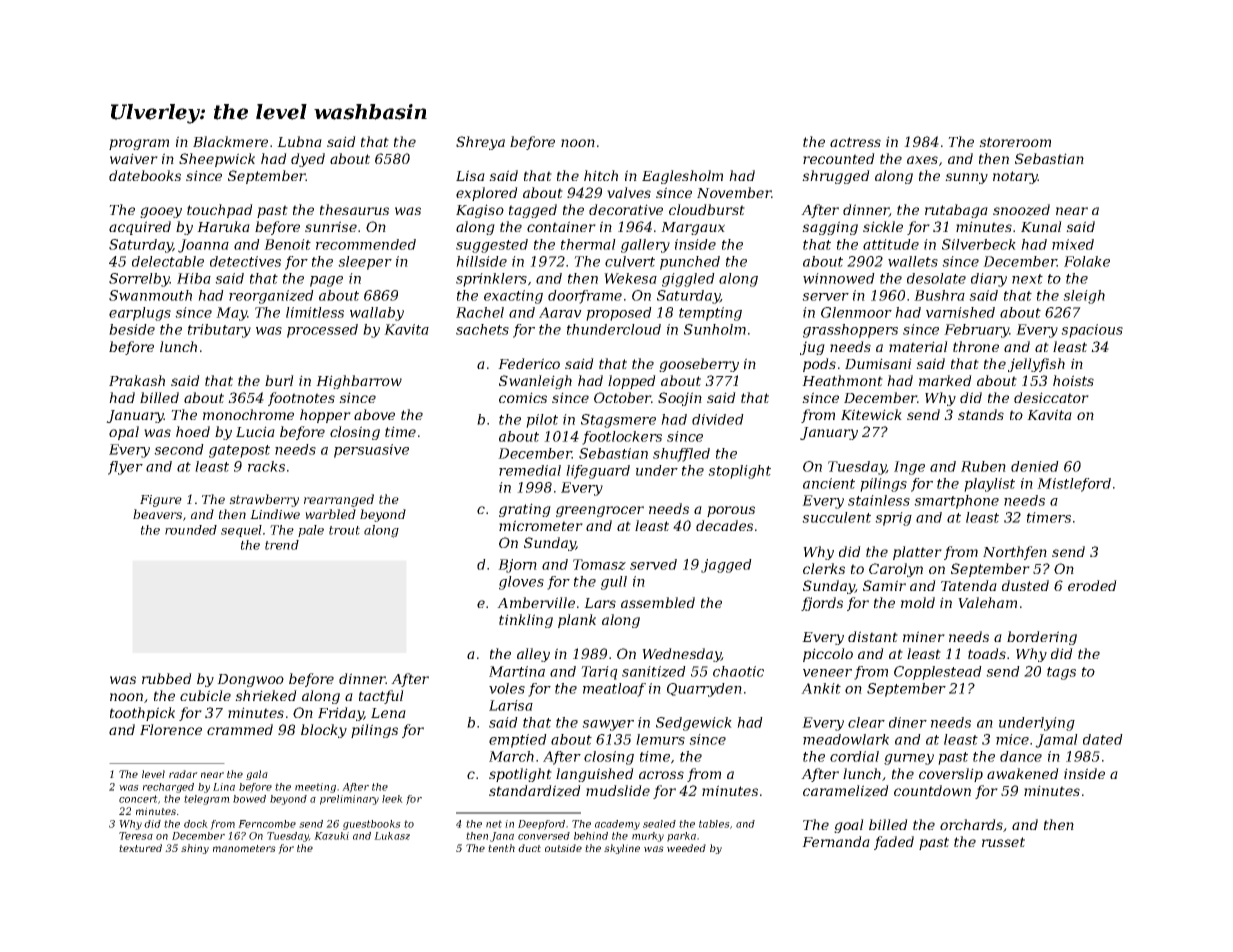 This screenshot has height=952, width=1233. What do you see at coordinates (563, 848) in the screenshot?
I see `outside` at bounding box center [563, 848].
